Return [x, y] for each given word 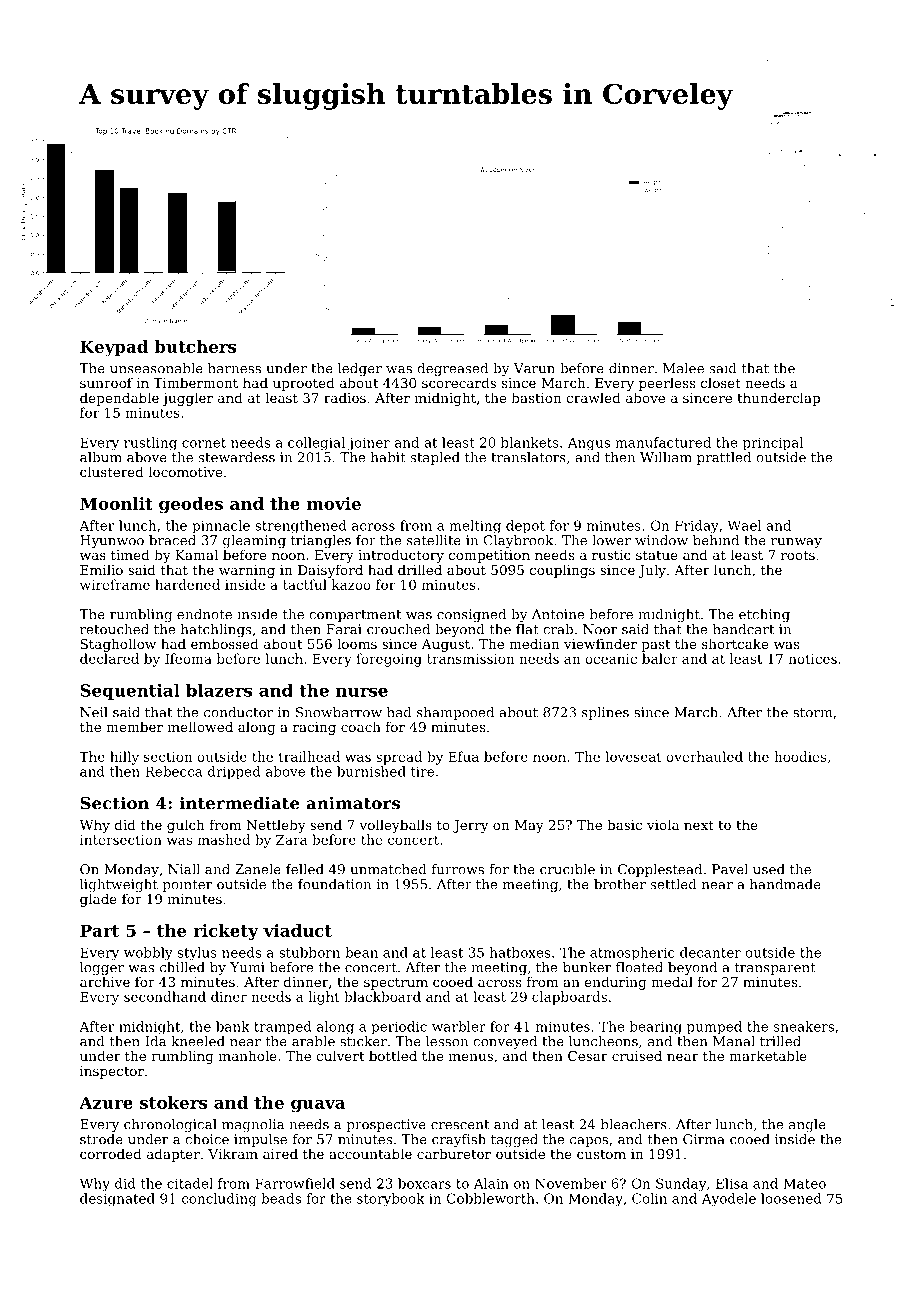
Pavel [730, 869]
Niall [184, 869]
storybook [391, 1200]
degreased [452, 369]
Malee [683, 368]
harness [234, 368]
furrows [458, 869]
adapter [173, 1155]
